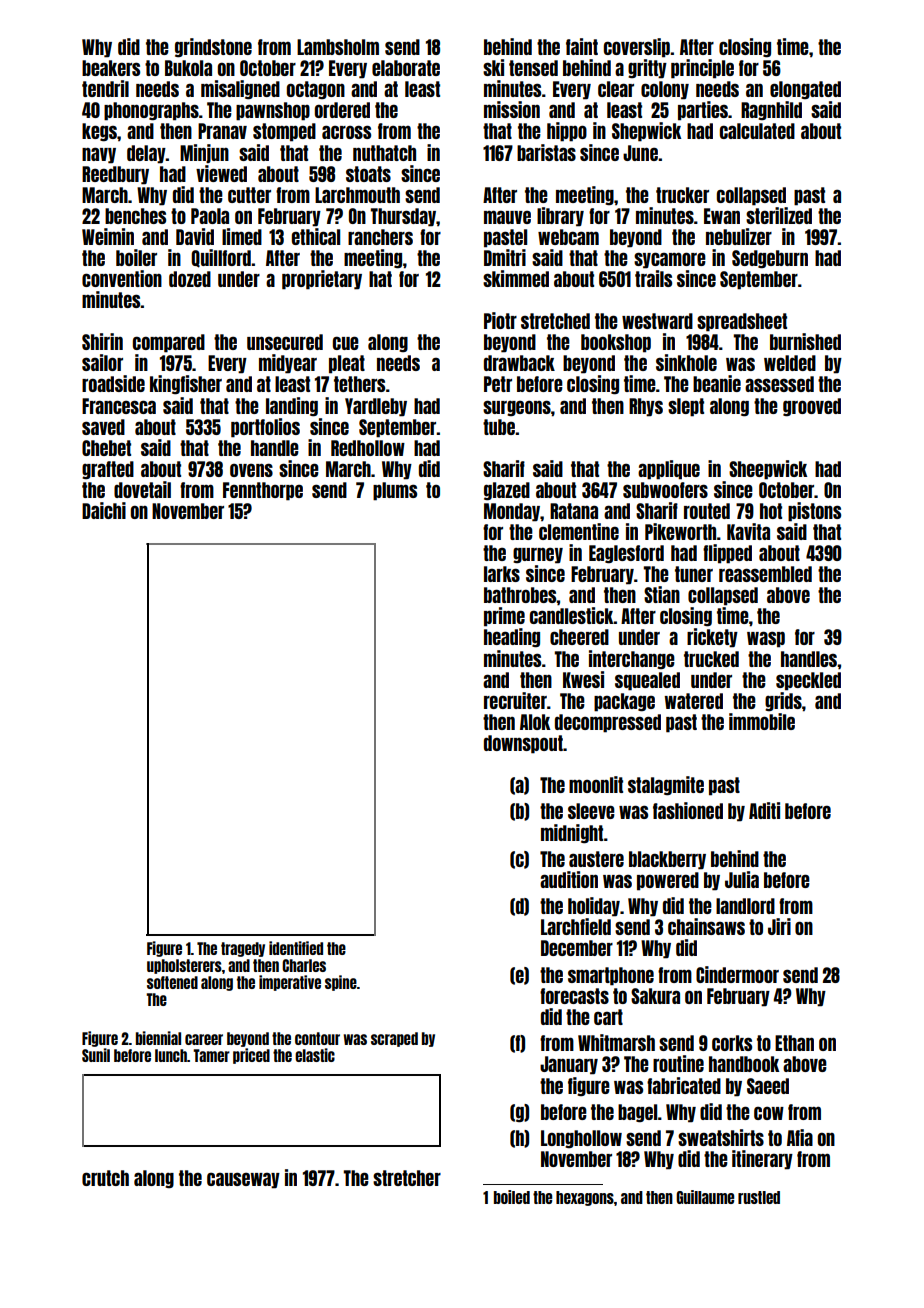 Image resolution: width=924 pixels, height=1308 pixels. I want to click on Daichi, so click(104, 510).
